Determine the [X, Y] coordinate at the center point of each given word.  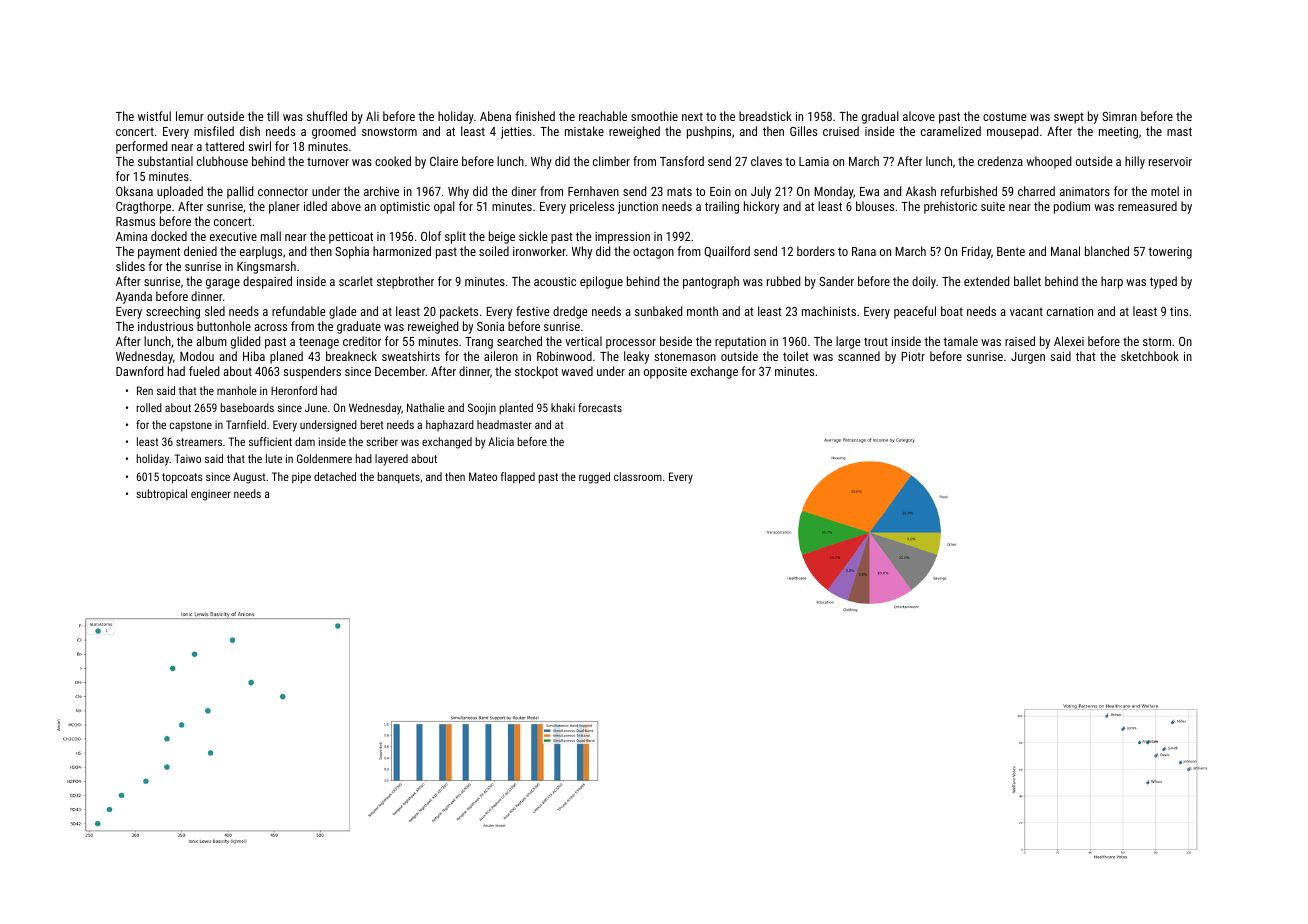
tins [1179, 311]
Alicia [501, 441]
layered [391, 460]
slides [130, 266]
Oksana [134, 191]
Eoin [720, 191]
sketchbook [1150, 356]
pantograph [711, 282]
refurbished [969, 191]
